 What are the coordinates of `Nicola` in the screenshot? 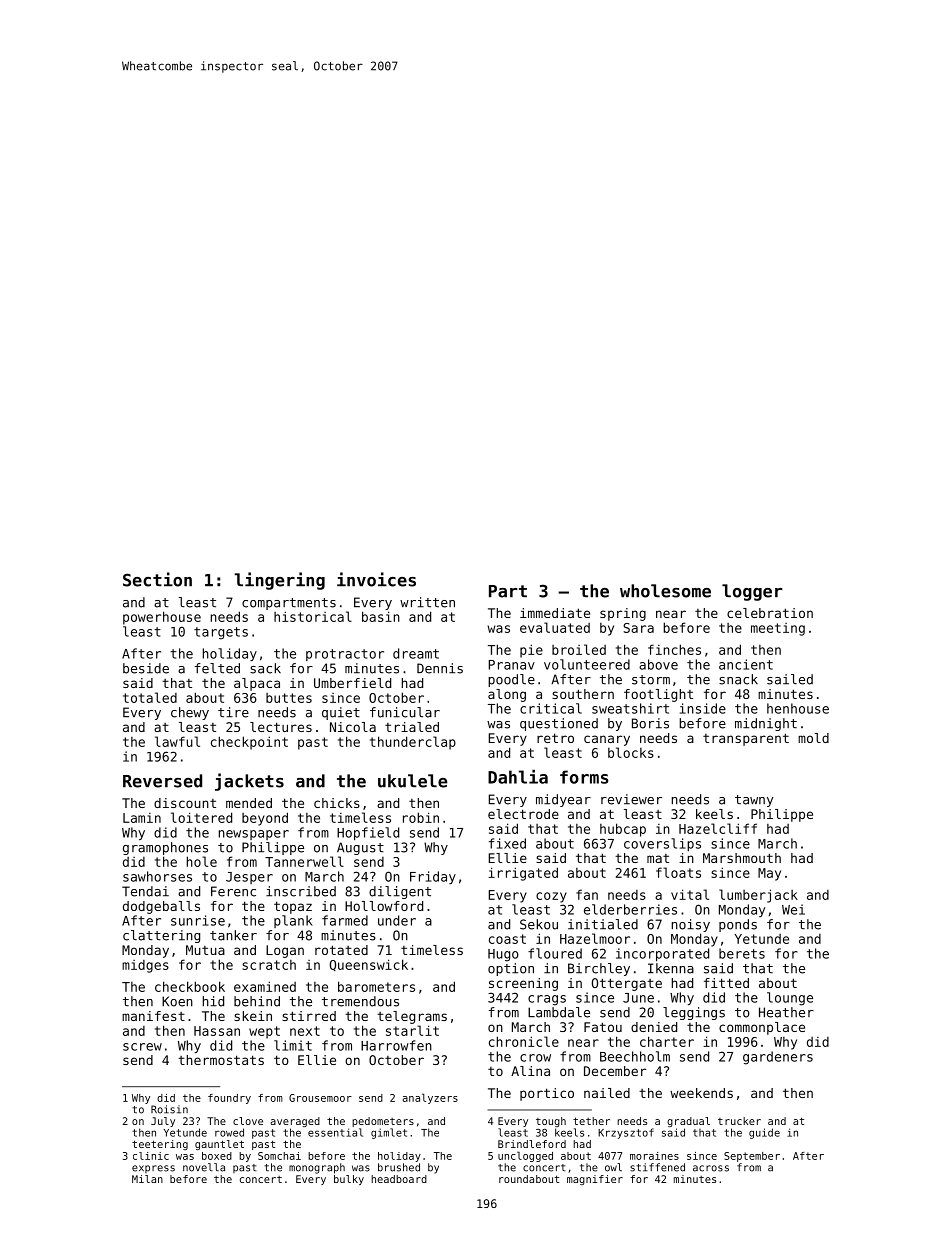 It's located at (353, 727).
